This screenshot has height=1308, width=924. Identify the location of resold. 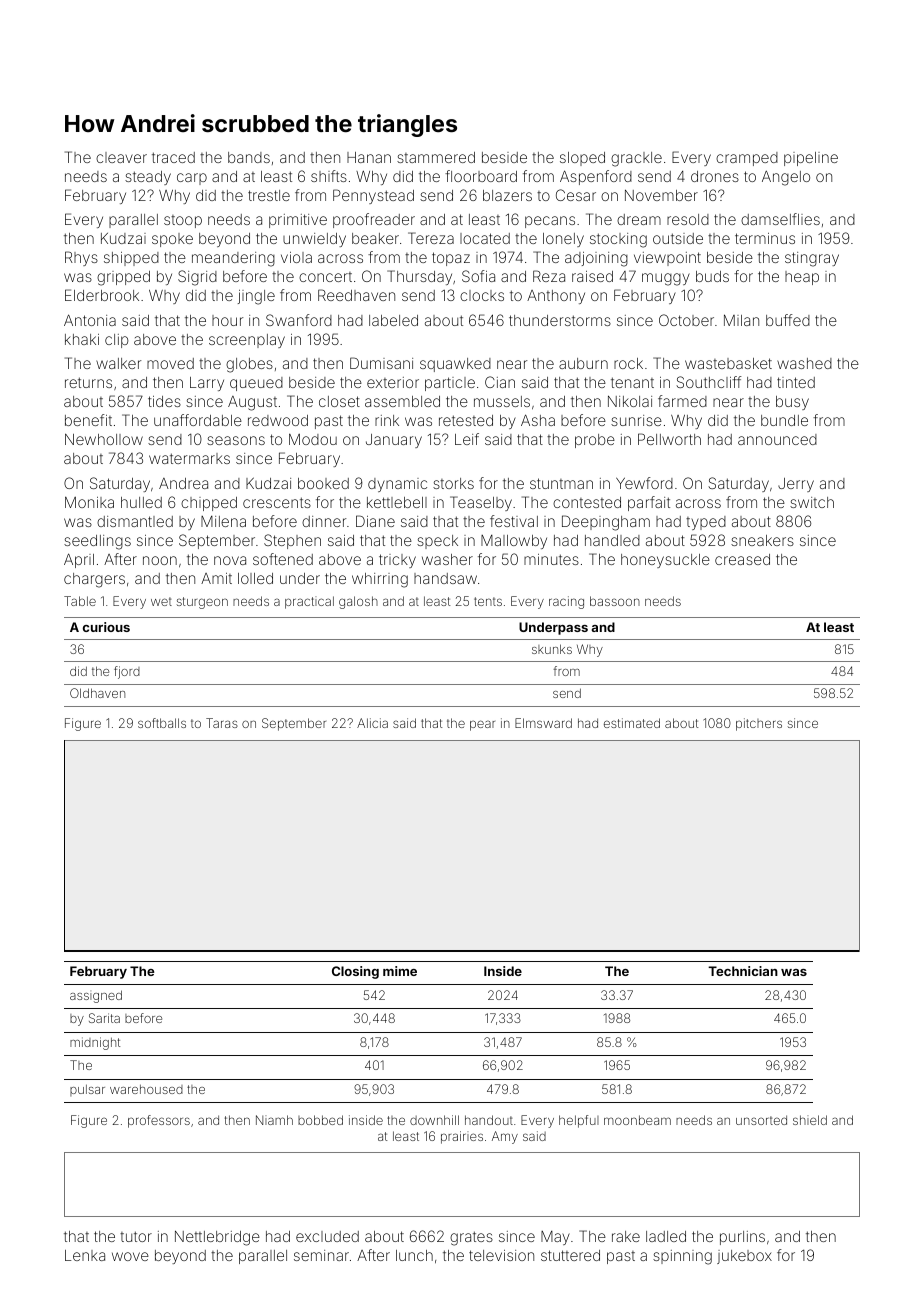
(688, 219).
